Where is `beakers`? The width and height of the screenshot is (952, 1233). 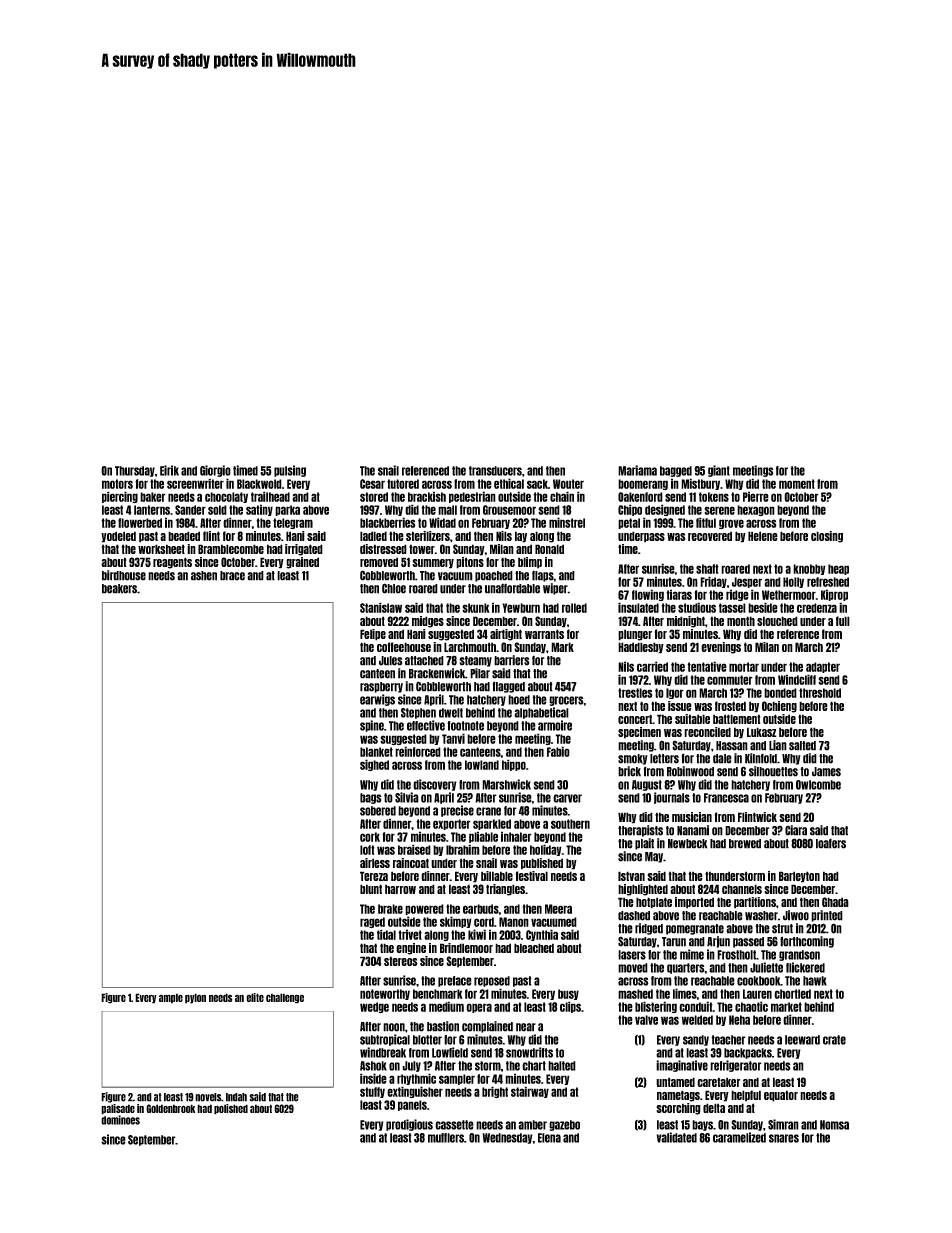 beakers is located at coordinates (119, 589).
